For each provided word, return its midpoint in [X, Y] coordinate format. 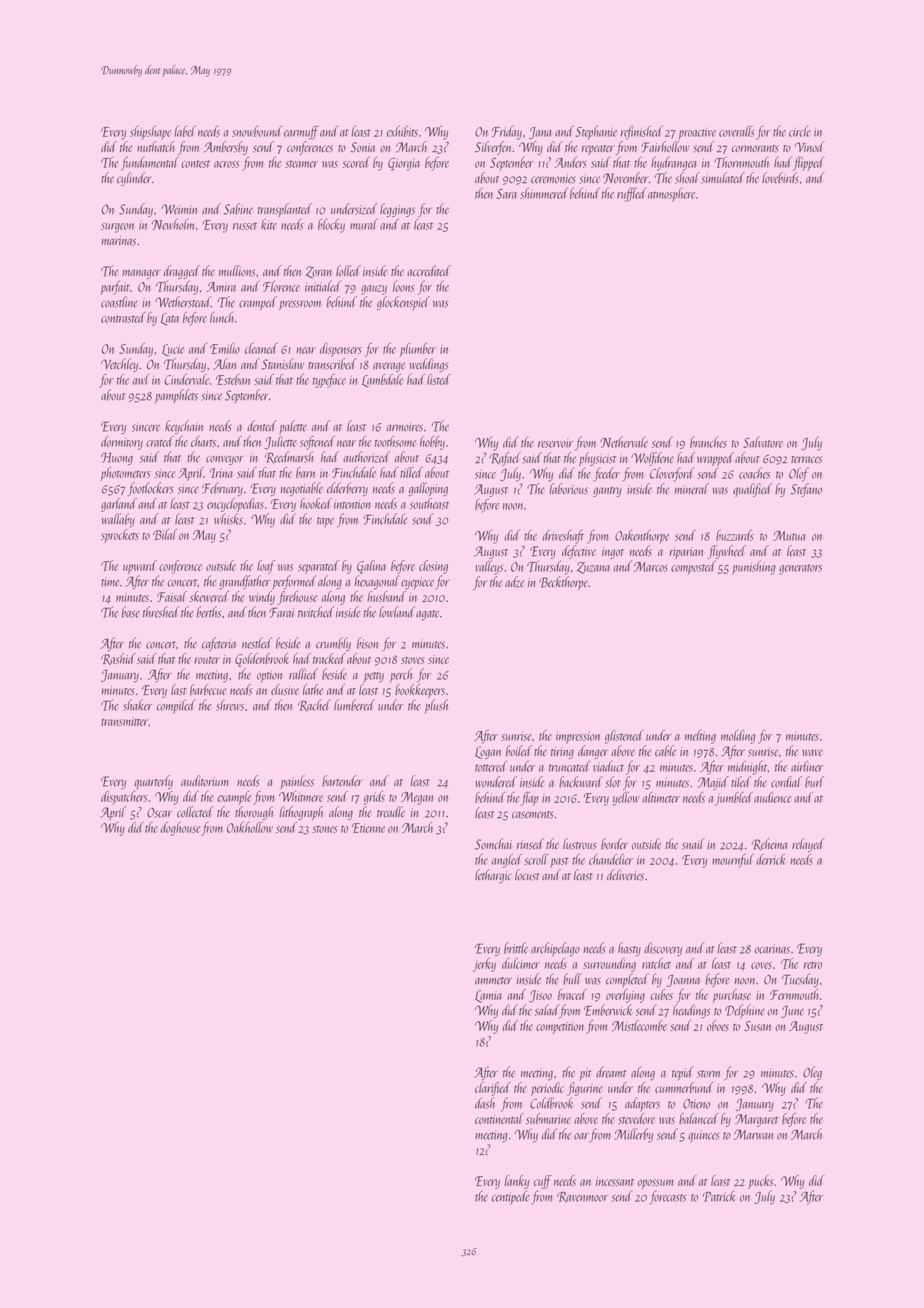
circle [800, 131]
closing [433, 567]
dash [485, 1103]
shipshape [150, 132]
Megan [417, 798]
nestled [257, 643]
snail [693, 844]
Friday [507, 133]
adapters [642, 1104]
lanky [517, 1182]
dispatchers [124, 798]
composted [693, 567]
